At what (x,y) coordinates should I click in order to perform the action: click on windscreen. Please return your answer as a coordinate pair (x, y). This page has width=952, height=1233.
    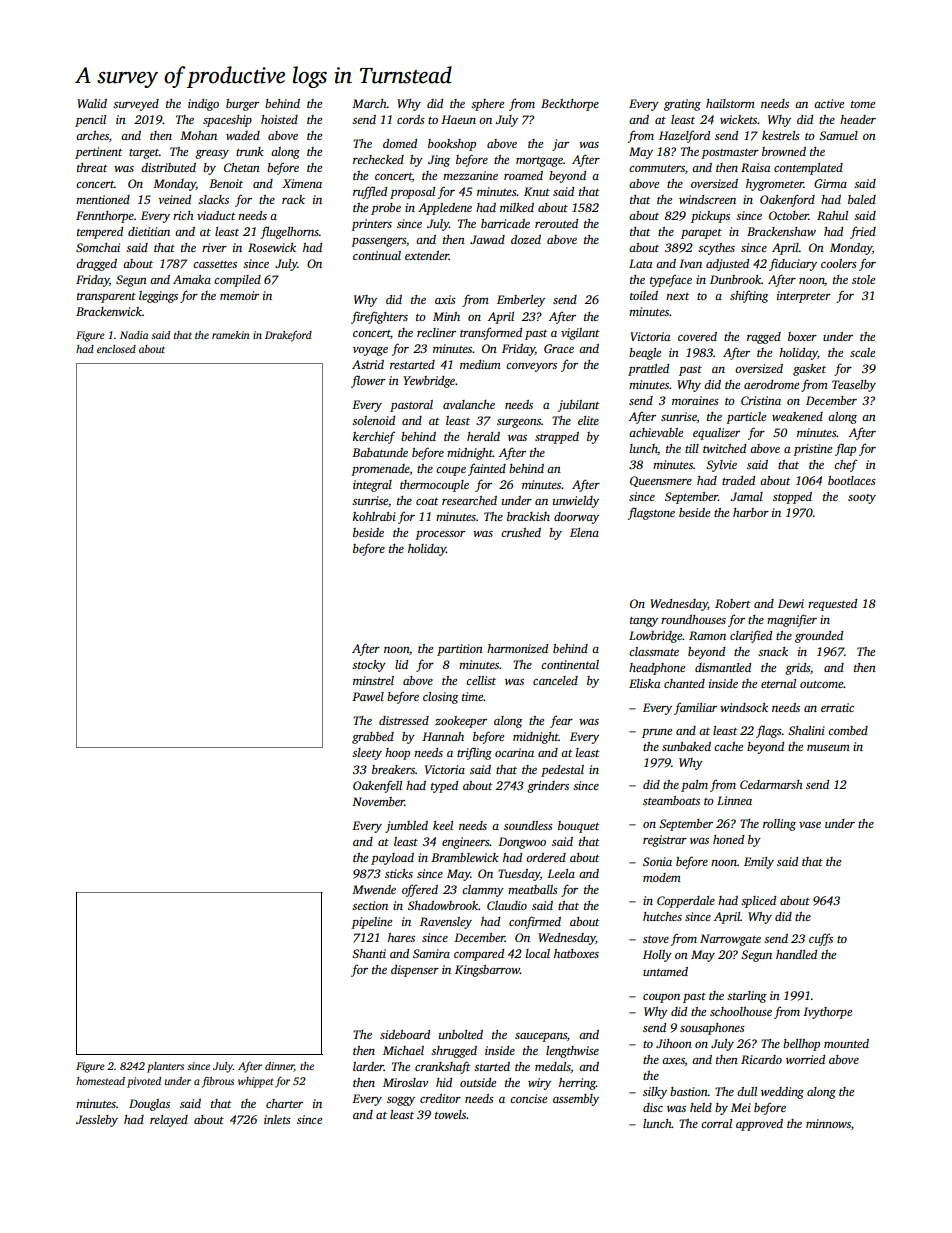
    Looking at the image, I should click on (707, 199).
